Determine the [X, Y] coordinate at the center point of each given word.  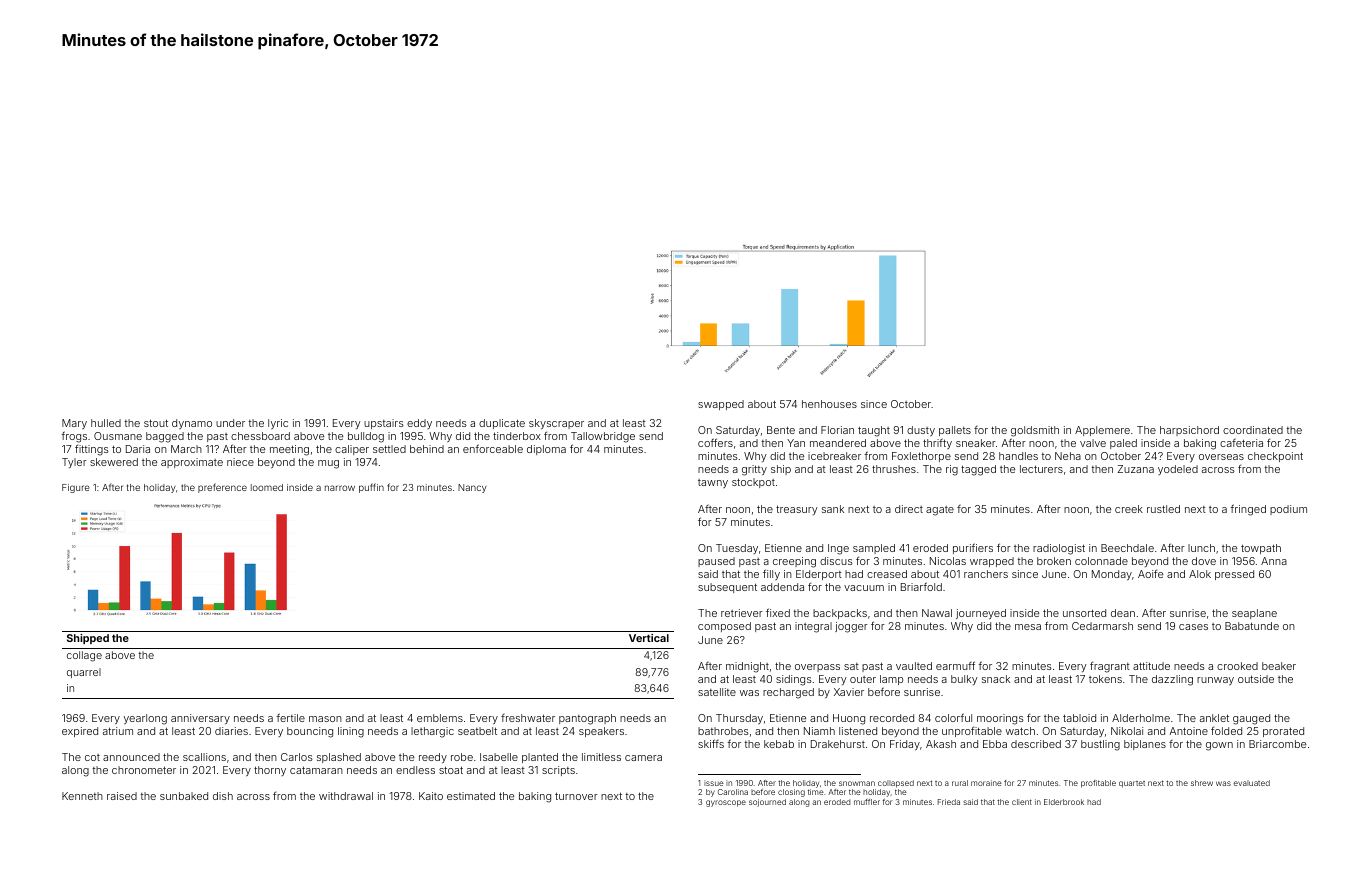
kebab [779, 744]
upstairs [384, 424]
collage [84, 656]
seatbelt [477, 731]
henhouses [829, 404]
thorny [270, 771]
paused [716, 562]
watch [1020, 731]
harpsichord [1189, 431]
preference [222, 488]
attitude [1151, 666]
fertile [290, 717]
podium [1288, 510]
